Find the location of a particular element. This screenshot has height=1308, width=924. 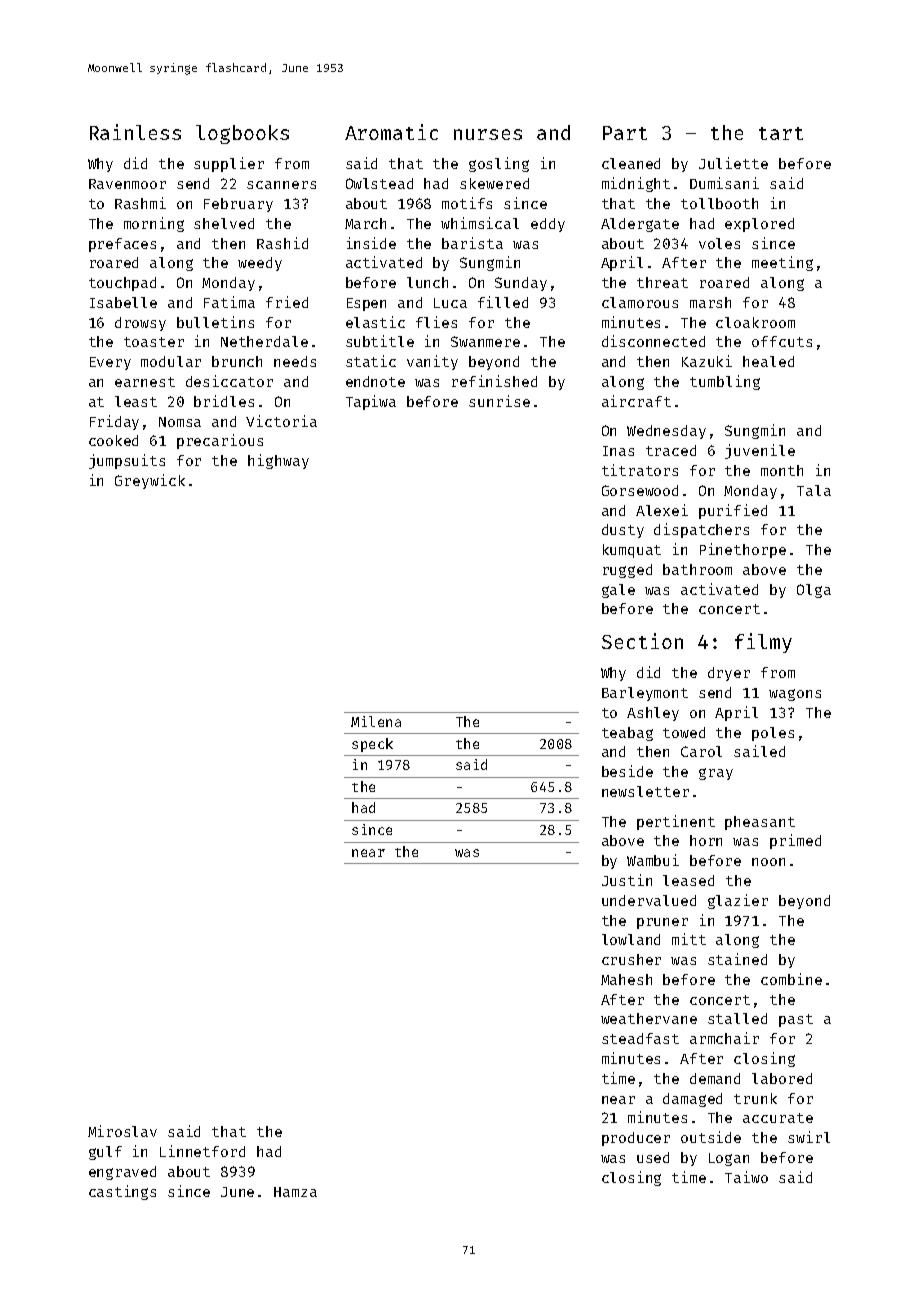

accurate is located at coordinates (778, 1118).
